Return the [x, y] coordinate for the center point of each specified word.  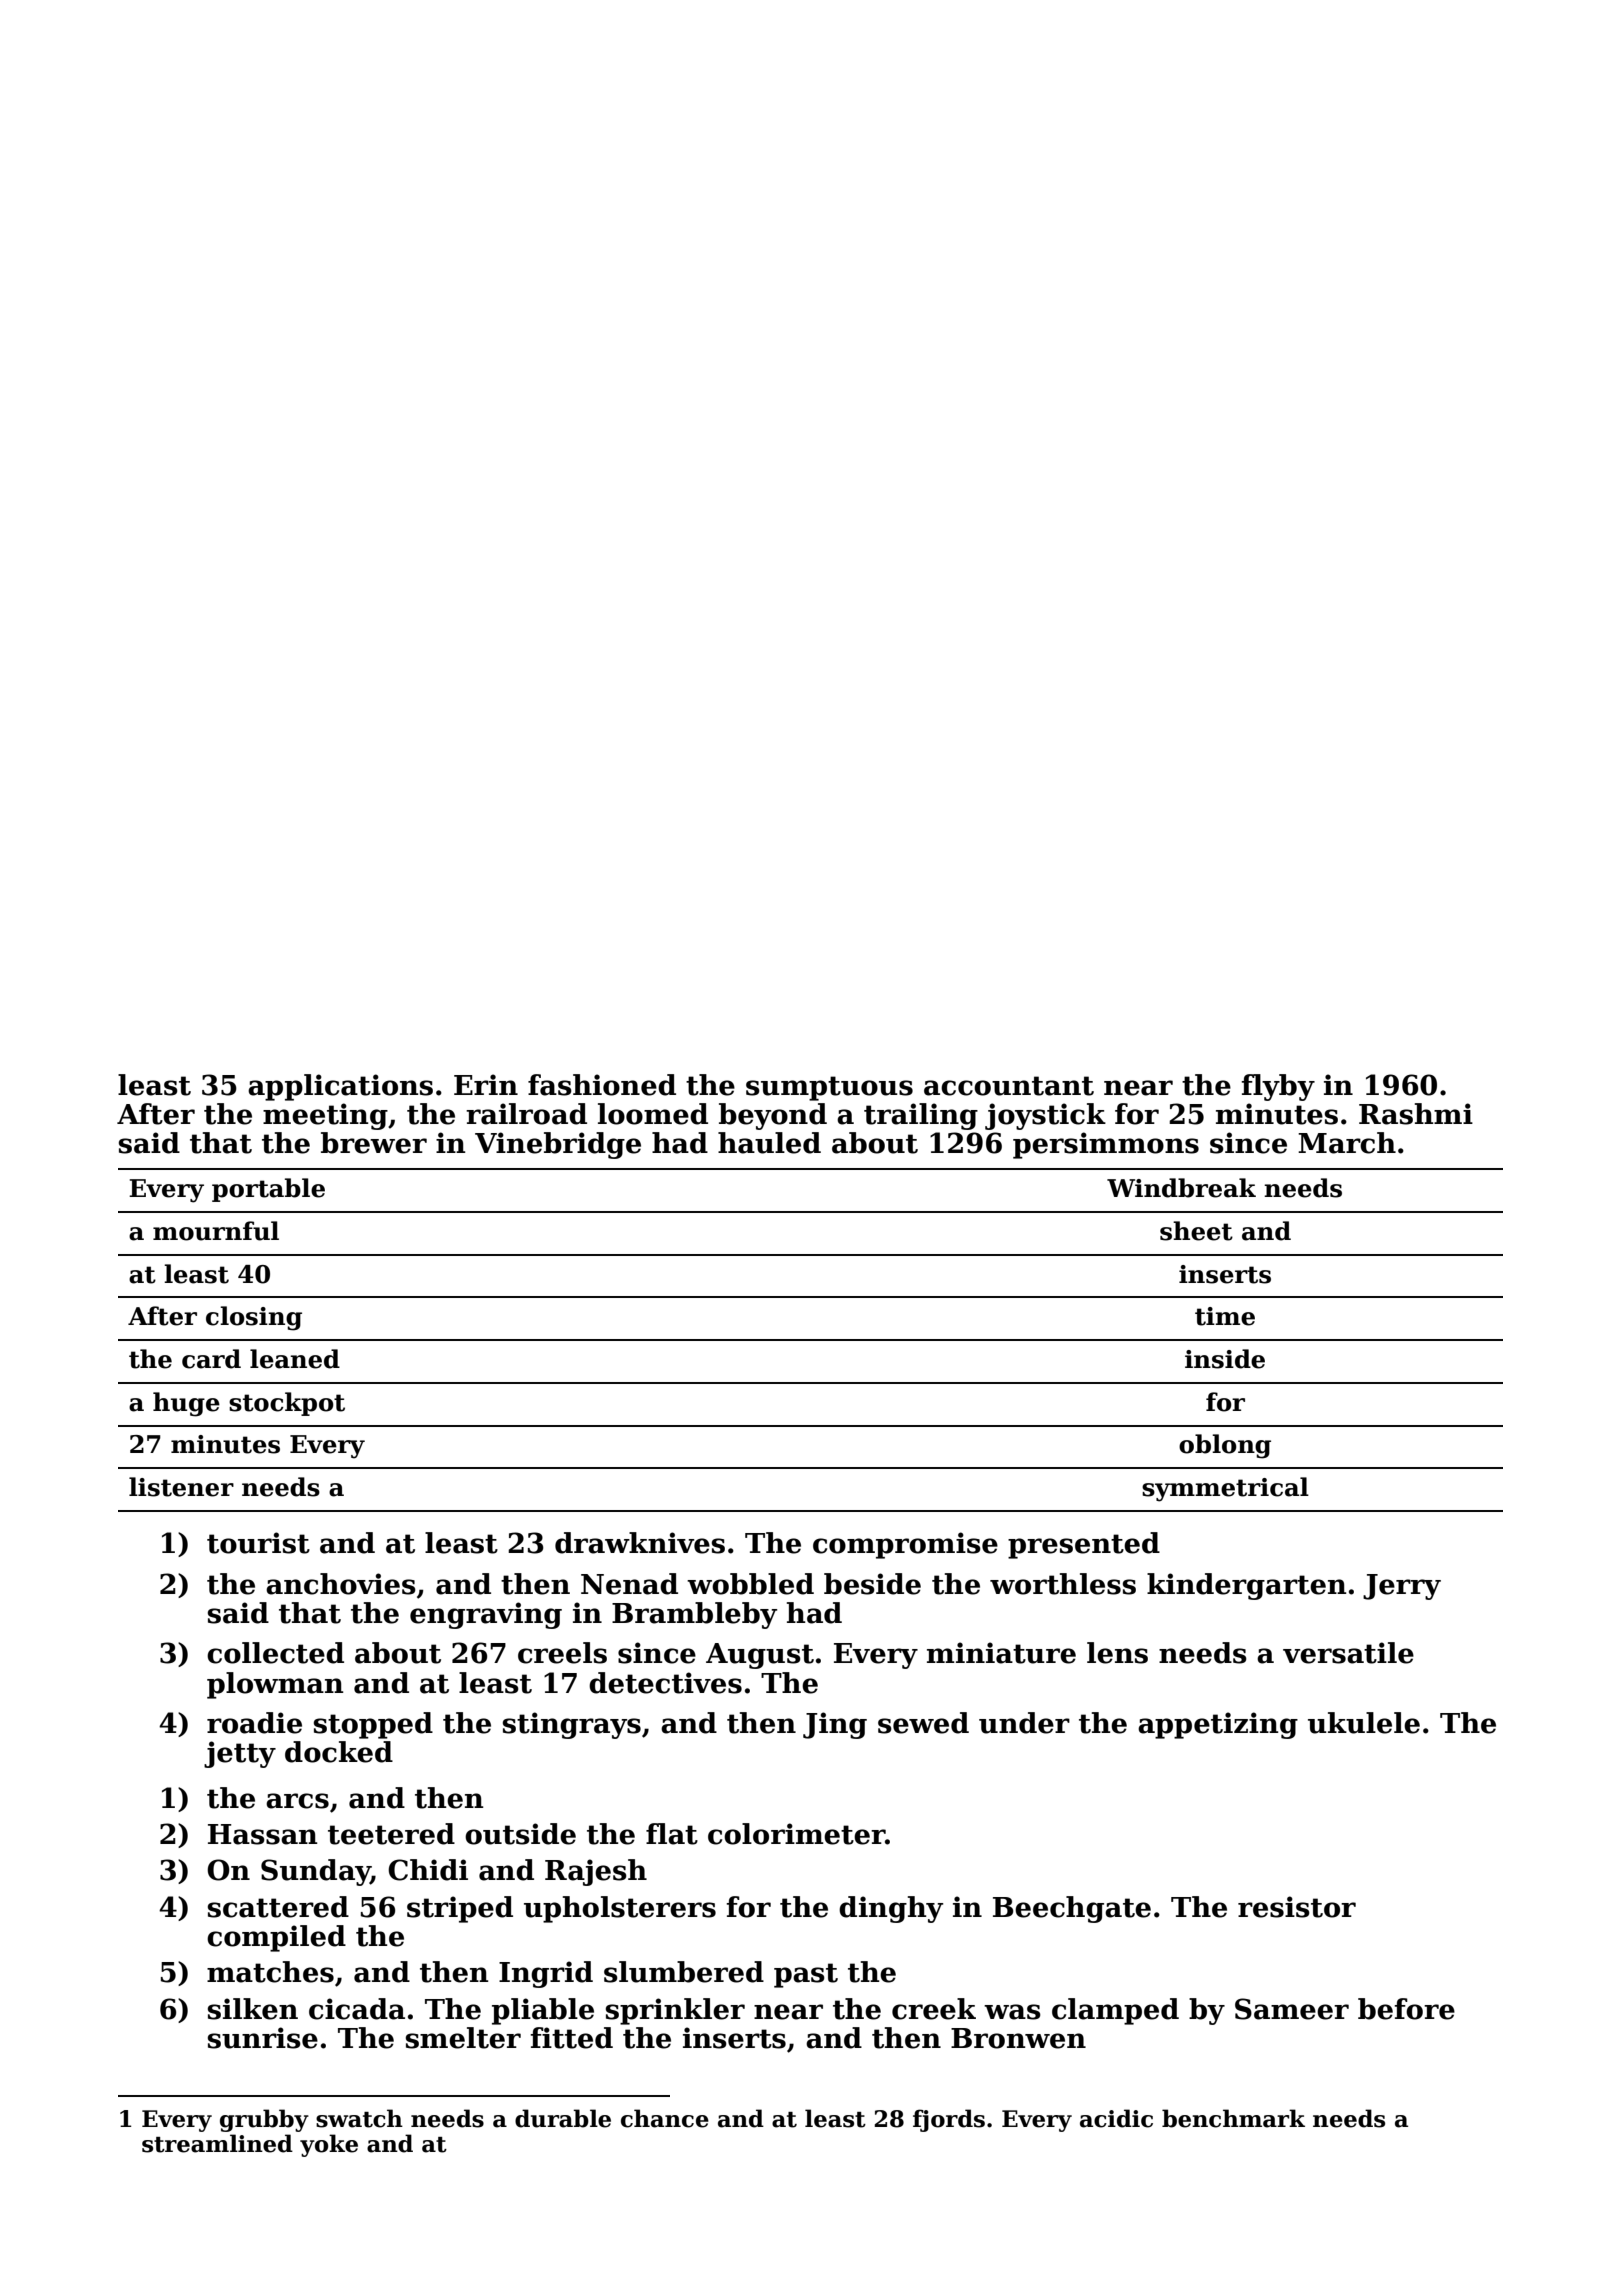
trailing [921, 1116]
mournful [216, 1231]
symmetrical [1225, 1489]
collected [275, 1653]
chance [665, 2118]
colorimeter [796, 1834]
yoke [329, 2145]
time [1225, 1316]
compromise [905, 1545]
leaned [295, 1359]
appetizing [1218, 1725]
